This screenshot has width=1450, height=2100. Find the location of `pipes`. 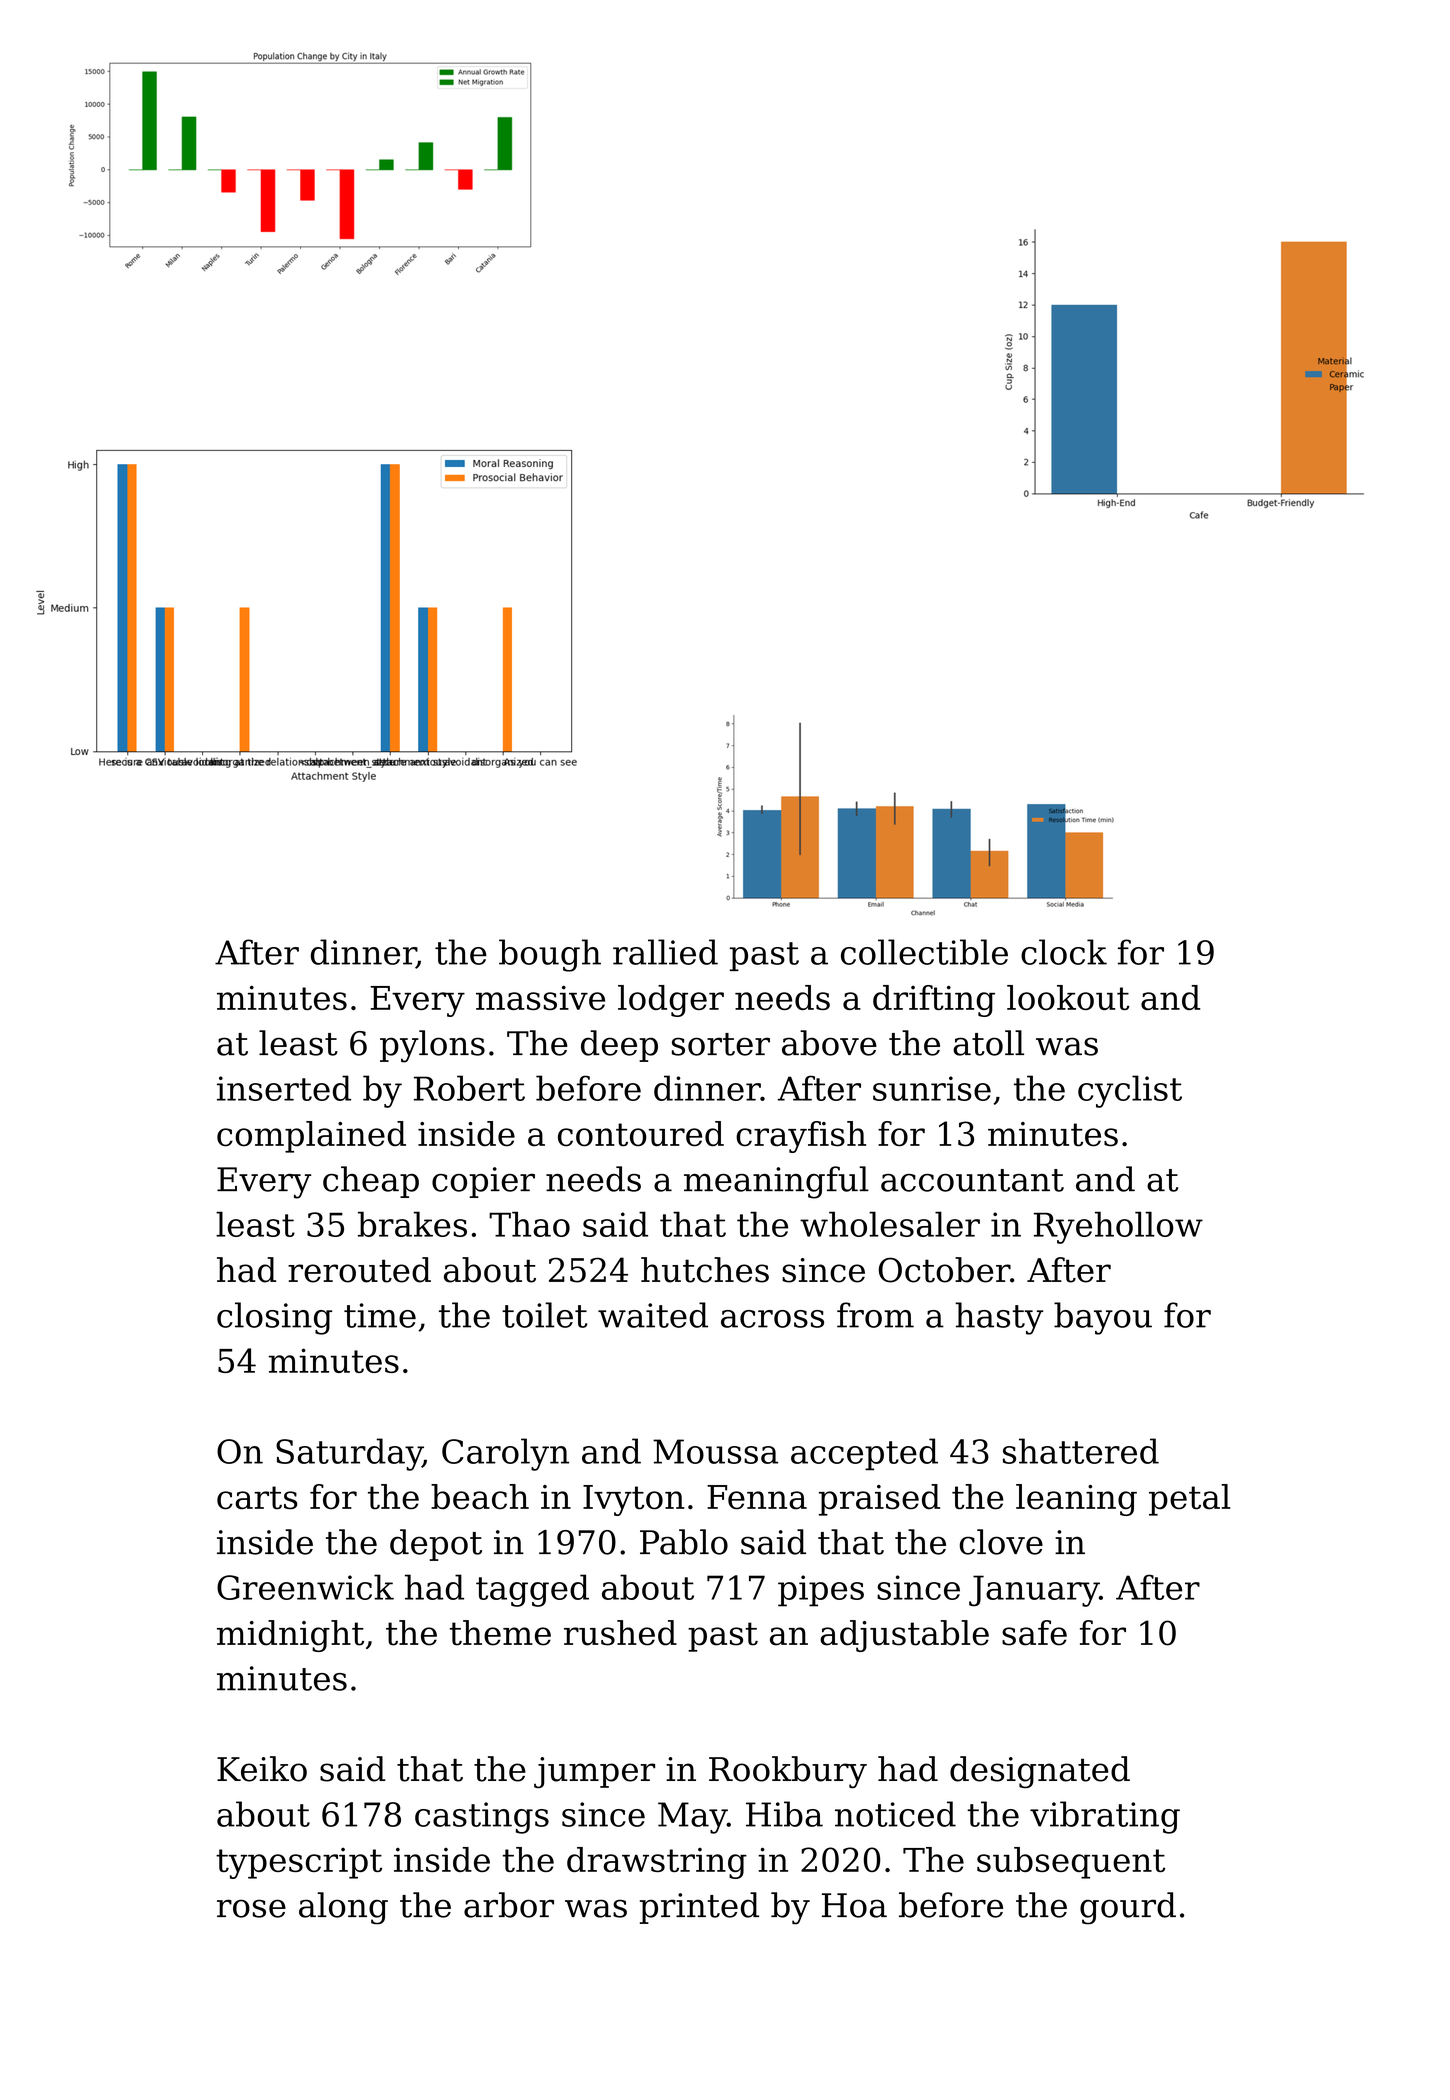

pipes is located at coordinates (821, 1591).
